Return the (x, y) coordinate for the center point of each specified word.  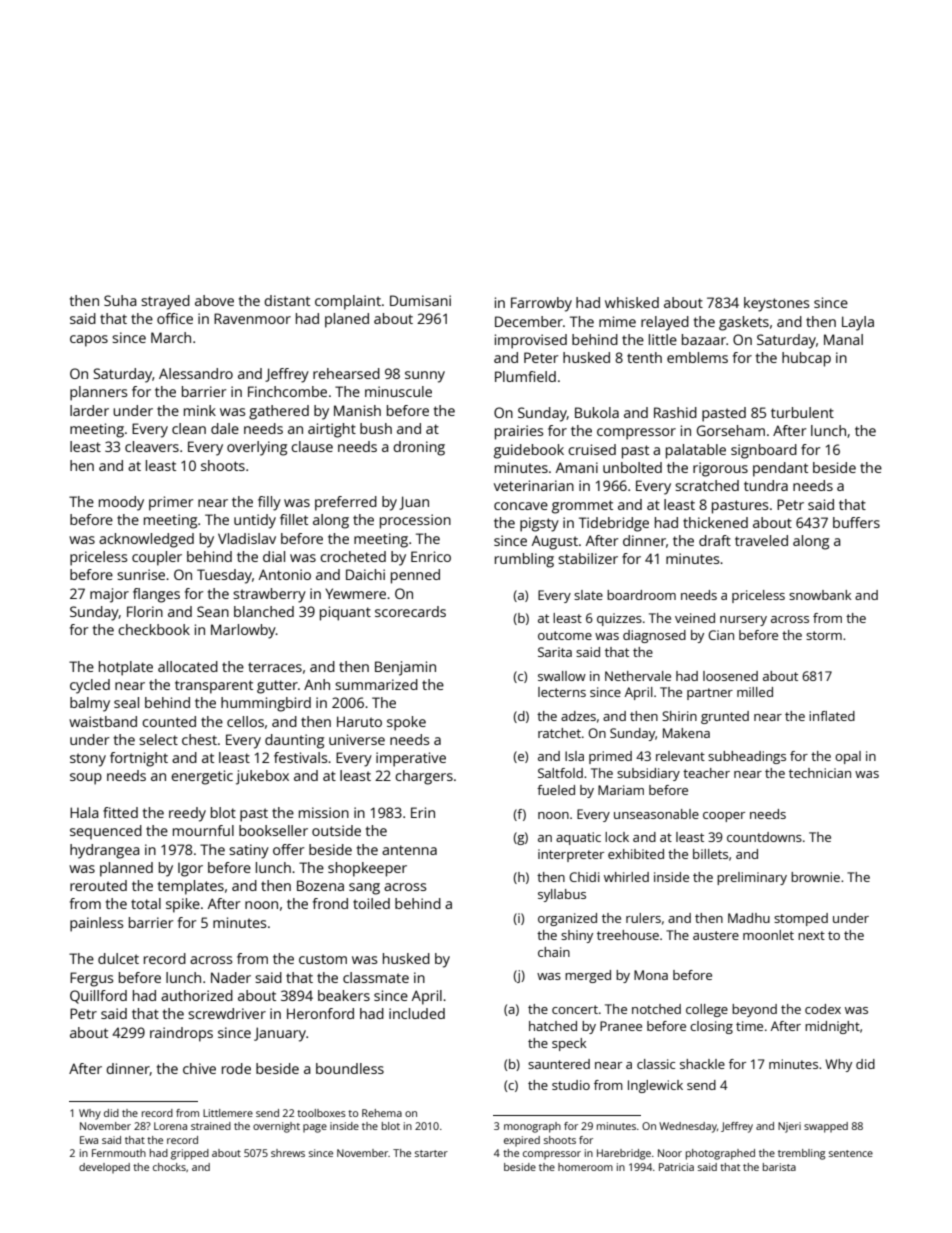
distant (287, 300)
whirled (626, 877)
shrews (288, 1153)
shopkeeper (367, 869)
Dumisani (420, 300)
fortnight (139, 759)
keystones (776, 304)
